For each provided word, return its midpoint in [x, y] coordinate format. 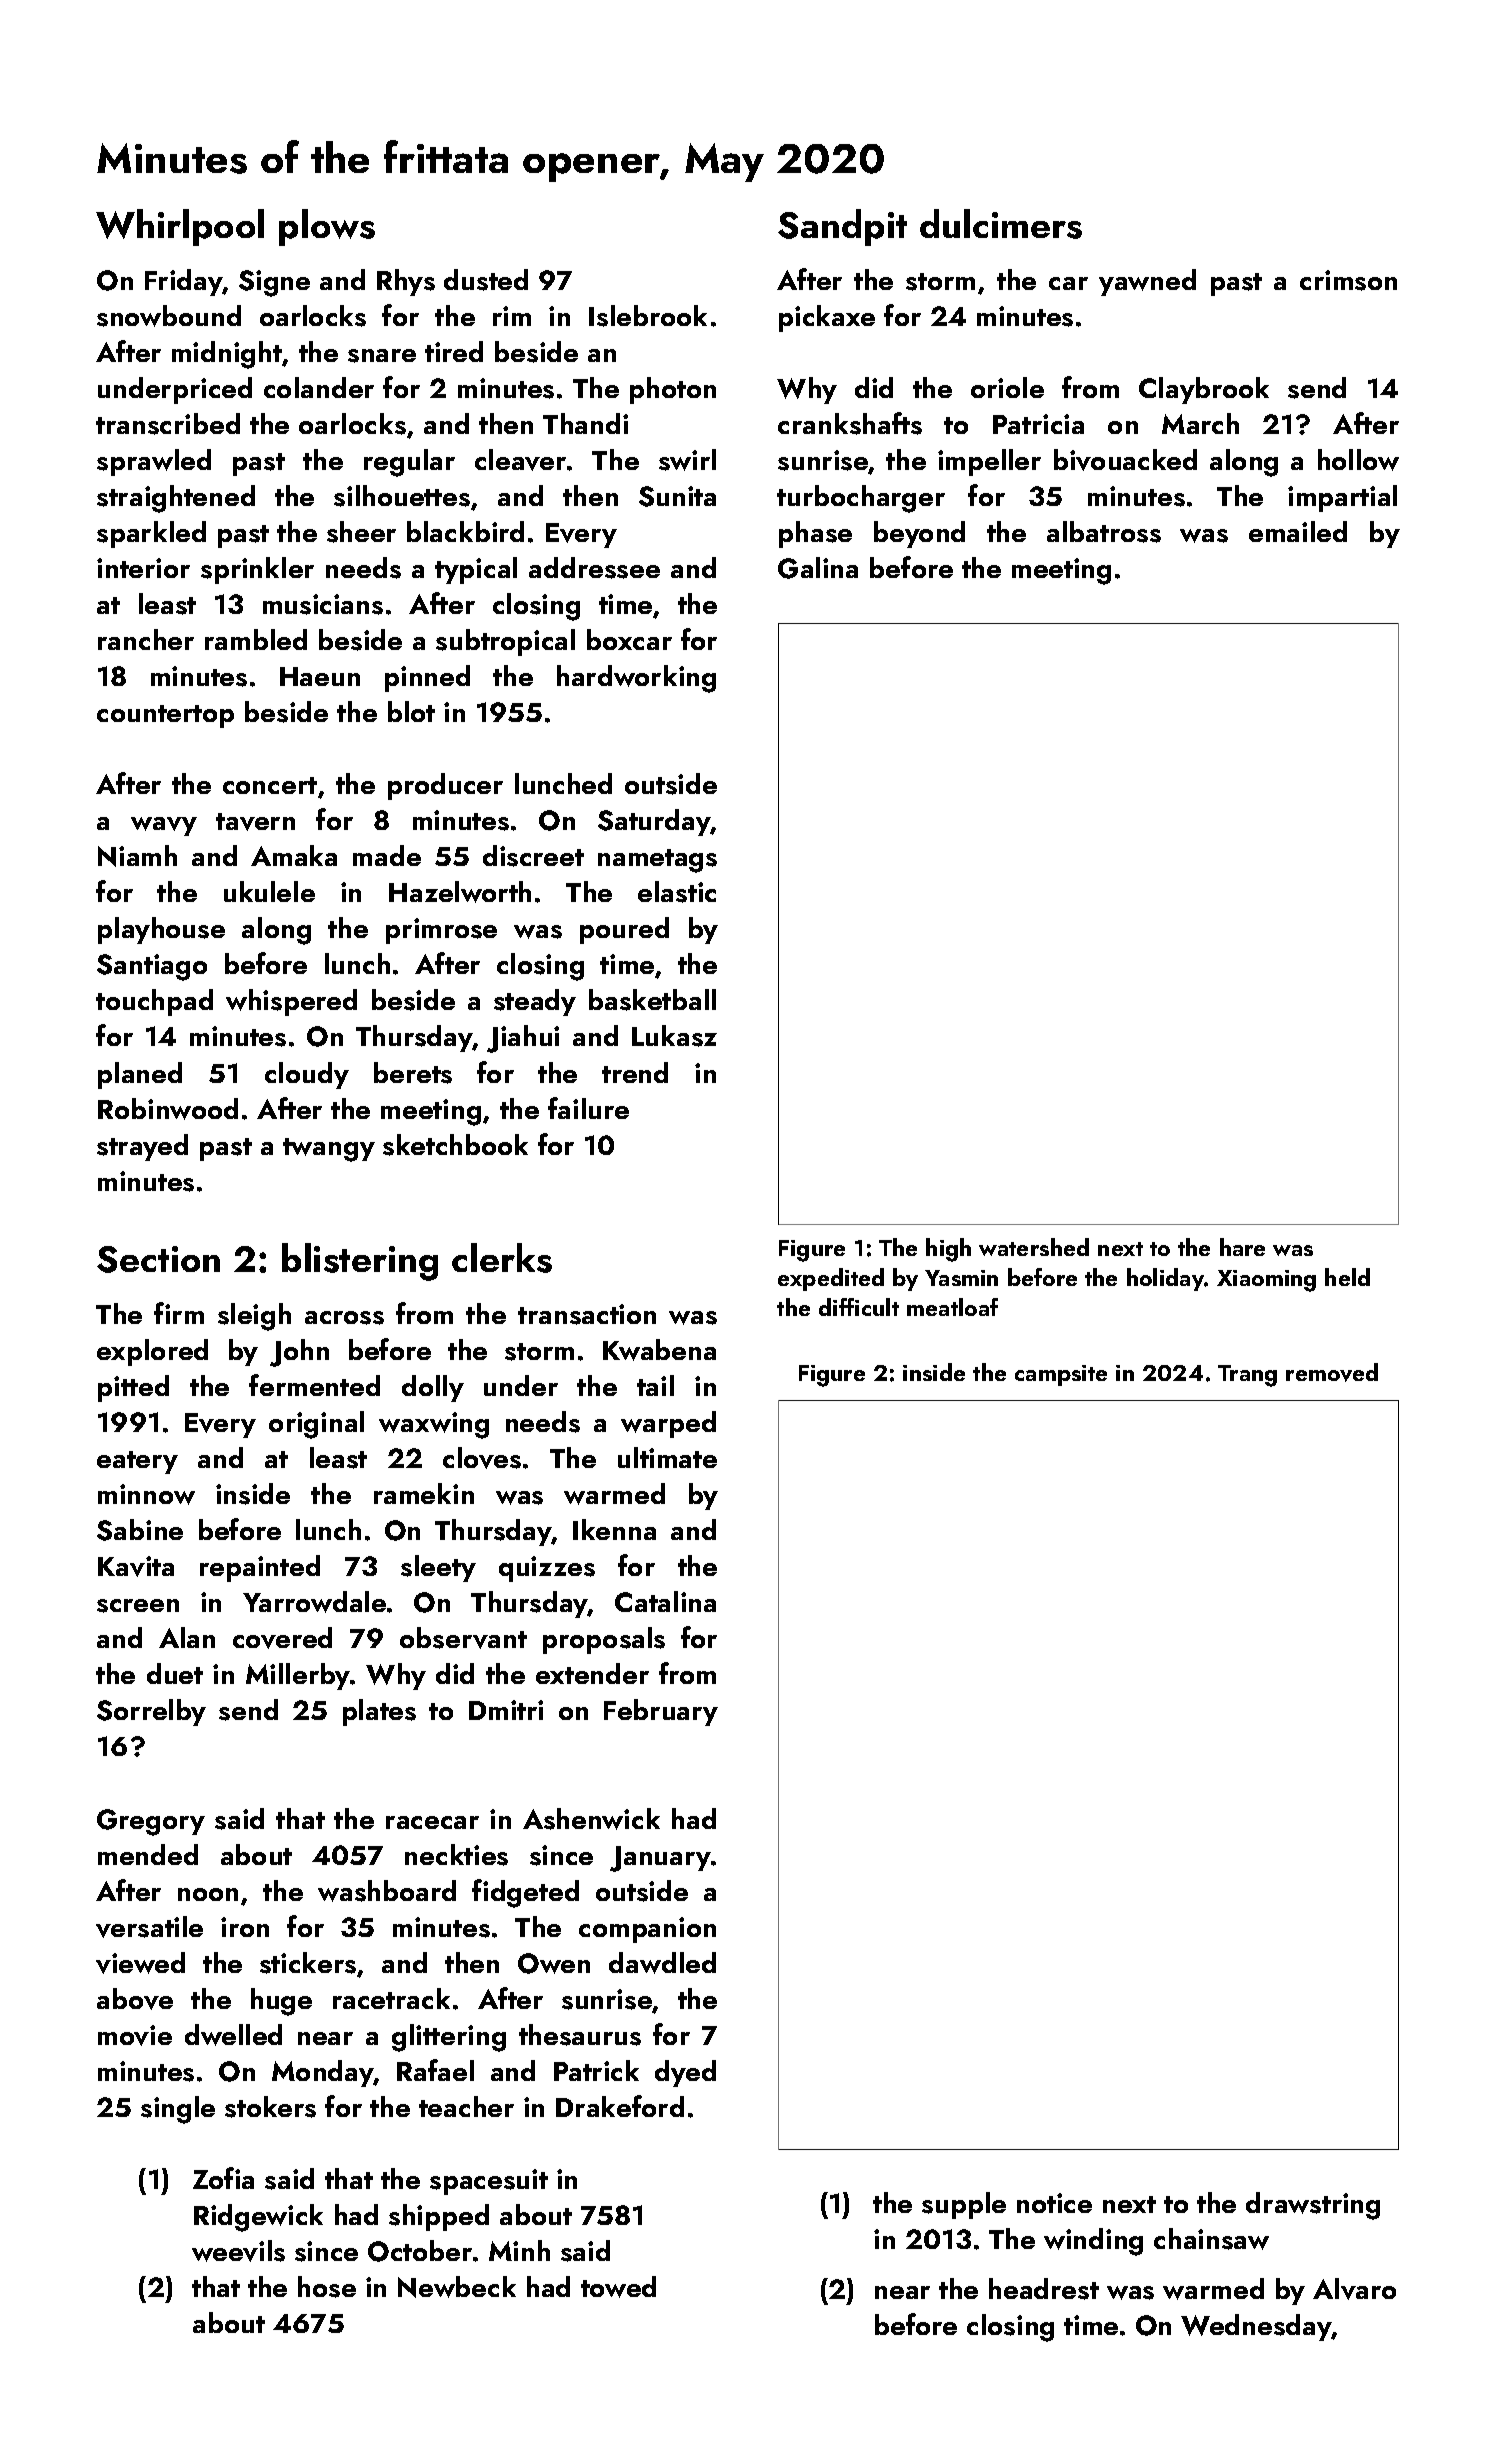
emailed [1298, 531]
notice [1054, 2203]
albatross [1104, 532]
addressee [594, 568]
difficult [859, 1307]
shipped [439, 2217]
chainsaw [1211, 2239]
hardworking [636, 679]
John [299, 1353]
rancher [146, 639]
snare [382, 356]
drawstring [1313, 2206]
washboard [387, 1891]
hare [1242, 1247]
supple [964, 2205]
